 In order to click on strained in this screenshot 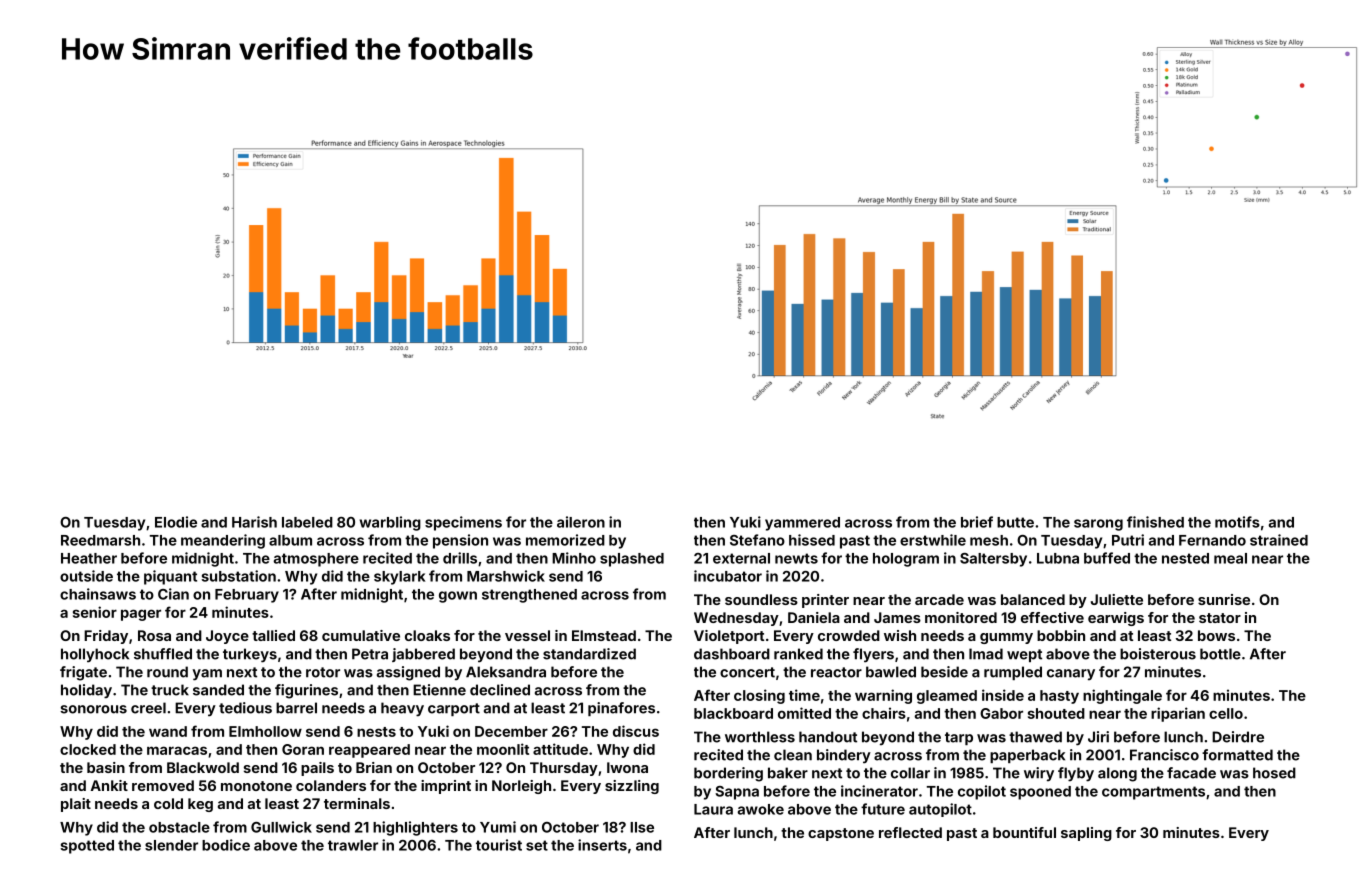, I will do `click(1279, 540)`.
